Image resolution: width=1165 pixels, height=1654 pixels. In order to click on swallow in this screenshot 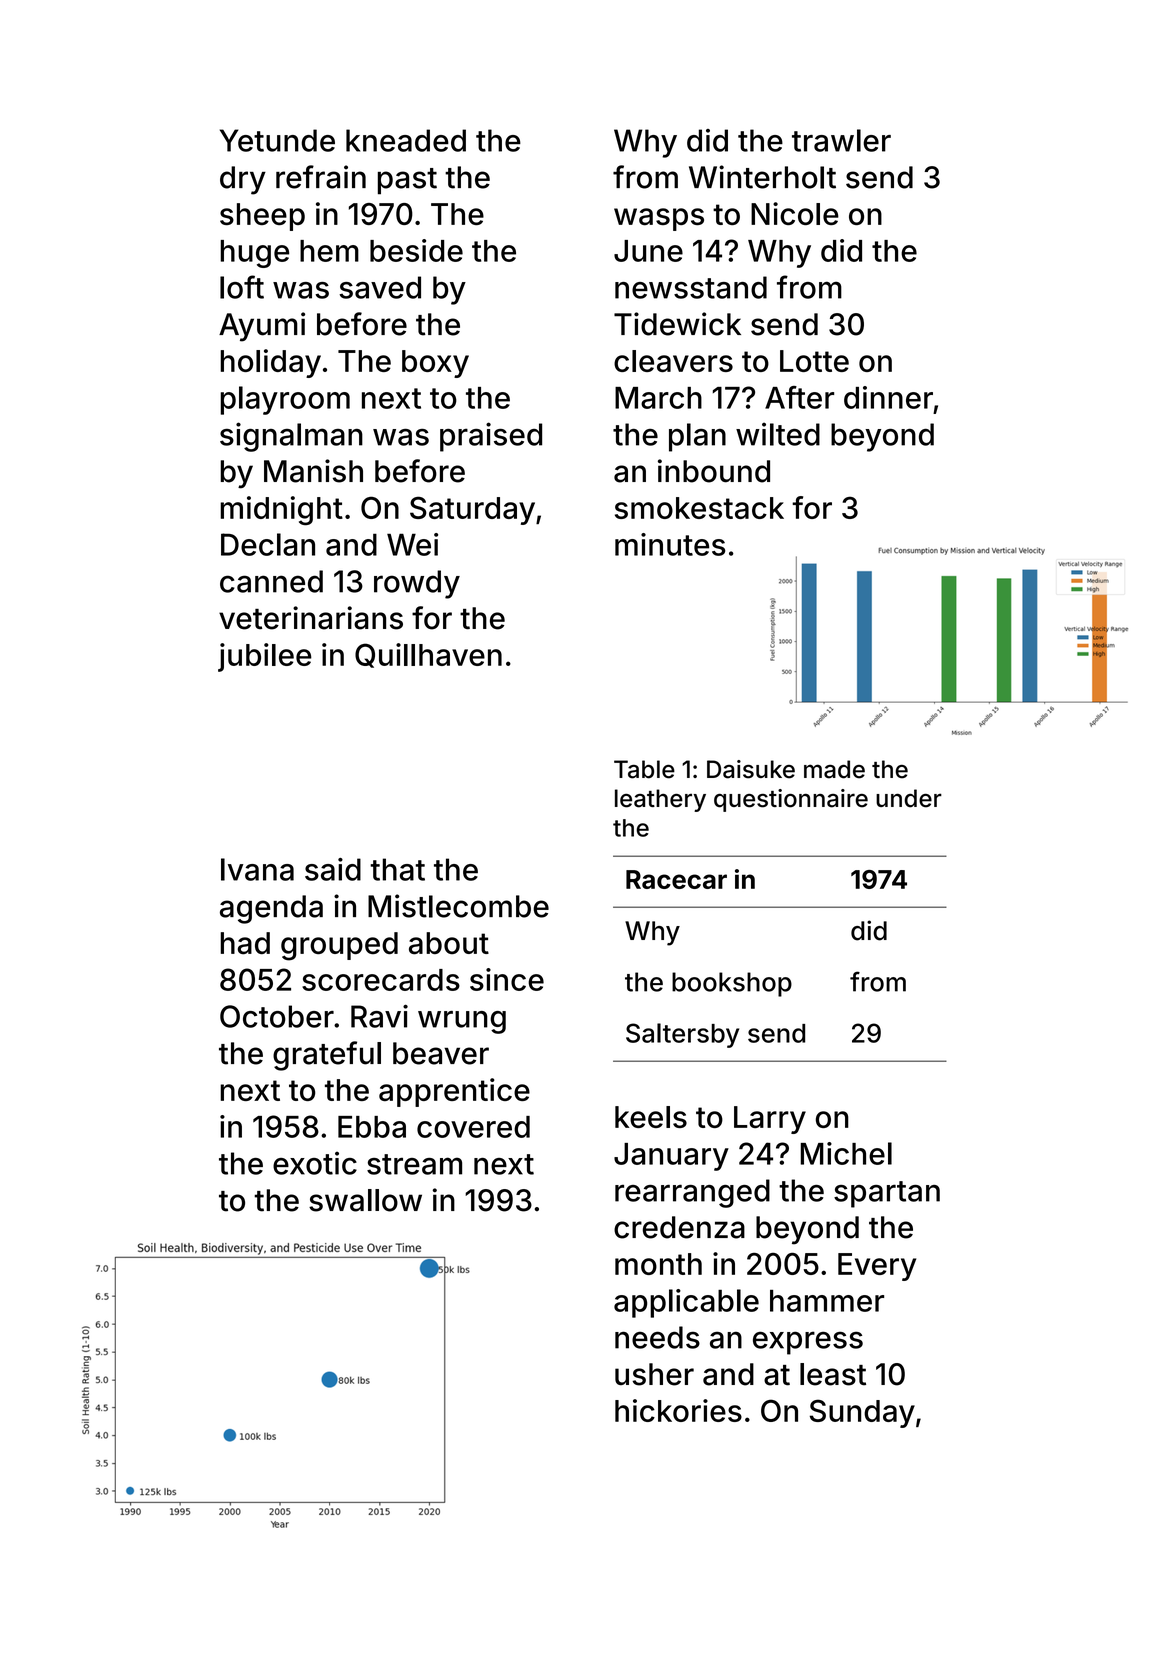, I will do `click(365, 1200)`.
